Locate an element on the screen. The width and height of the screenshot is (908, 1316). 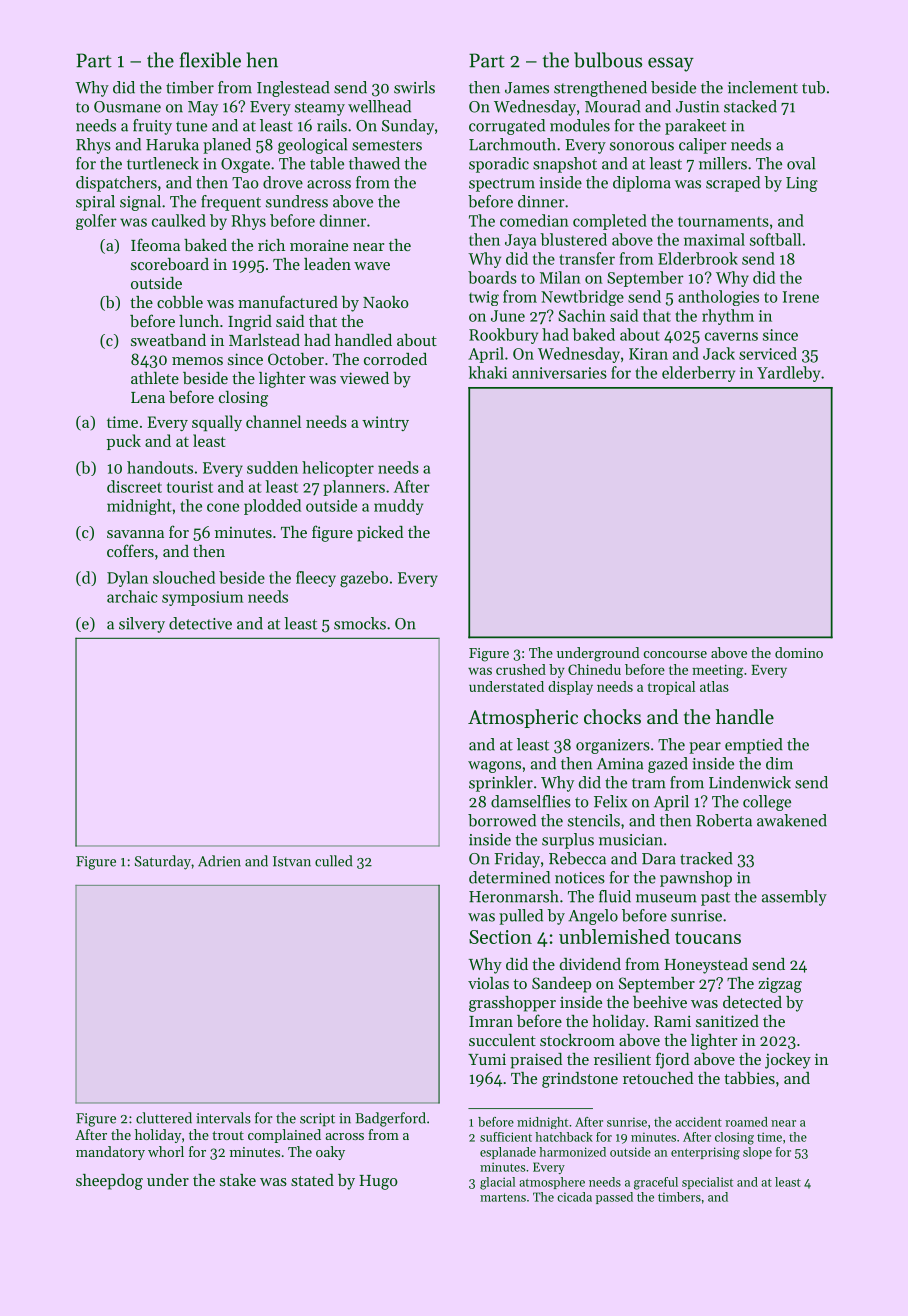
elderberry is located at coordinates (698, 374).
